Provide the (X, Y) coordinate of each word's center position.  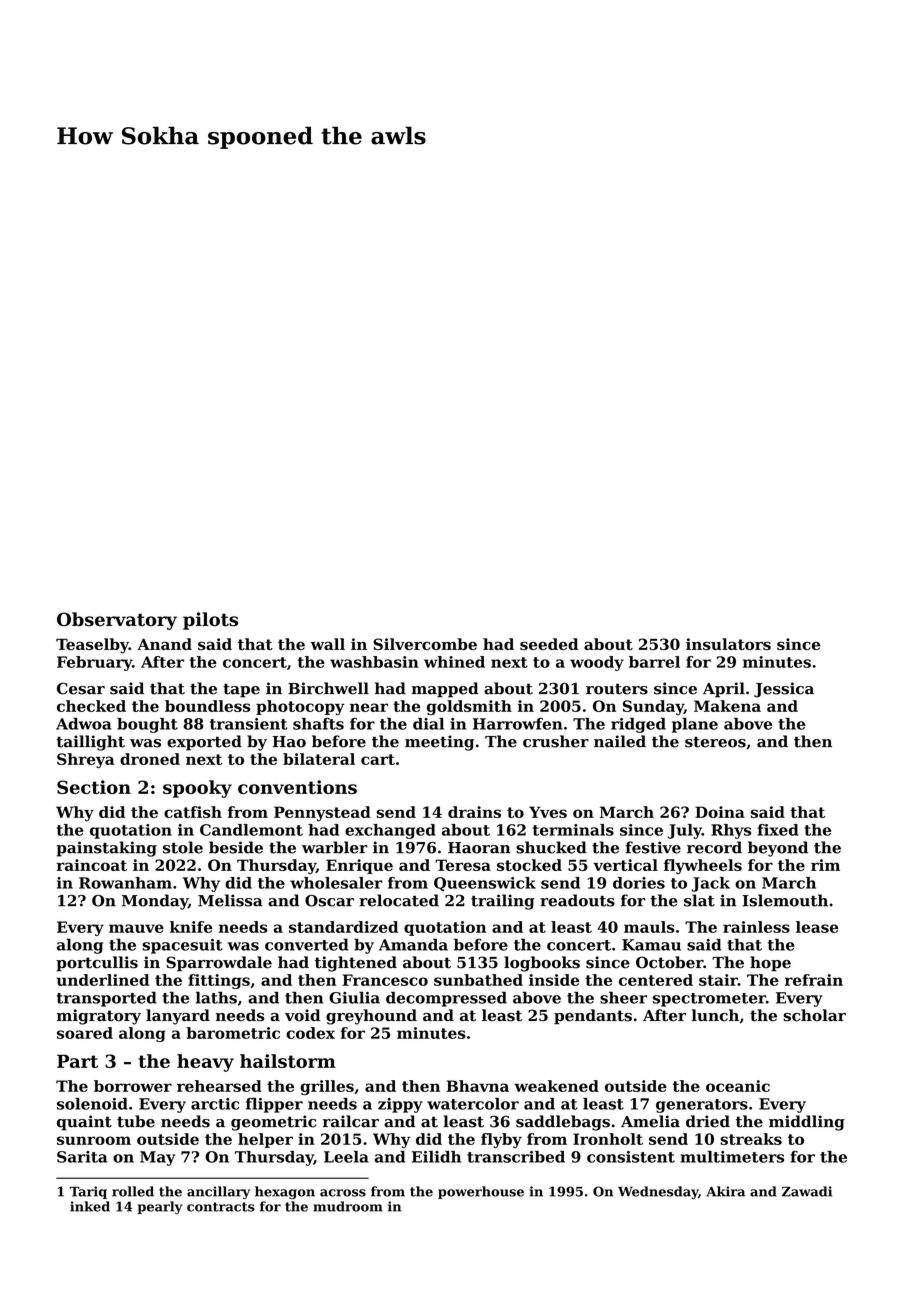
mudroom (348, 1206)
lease (817, 927)
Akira (725, 1191)
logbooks (542, 964)
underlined (102, 980)
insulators (728, 644)
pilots (210, 621)
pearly (159, 1207)
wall (328, 644)
